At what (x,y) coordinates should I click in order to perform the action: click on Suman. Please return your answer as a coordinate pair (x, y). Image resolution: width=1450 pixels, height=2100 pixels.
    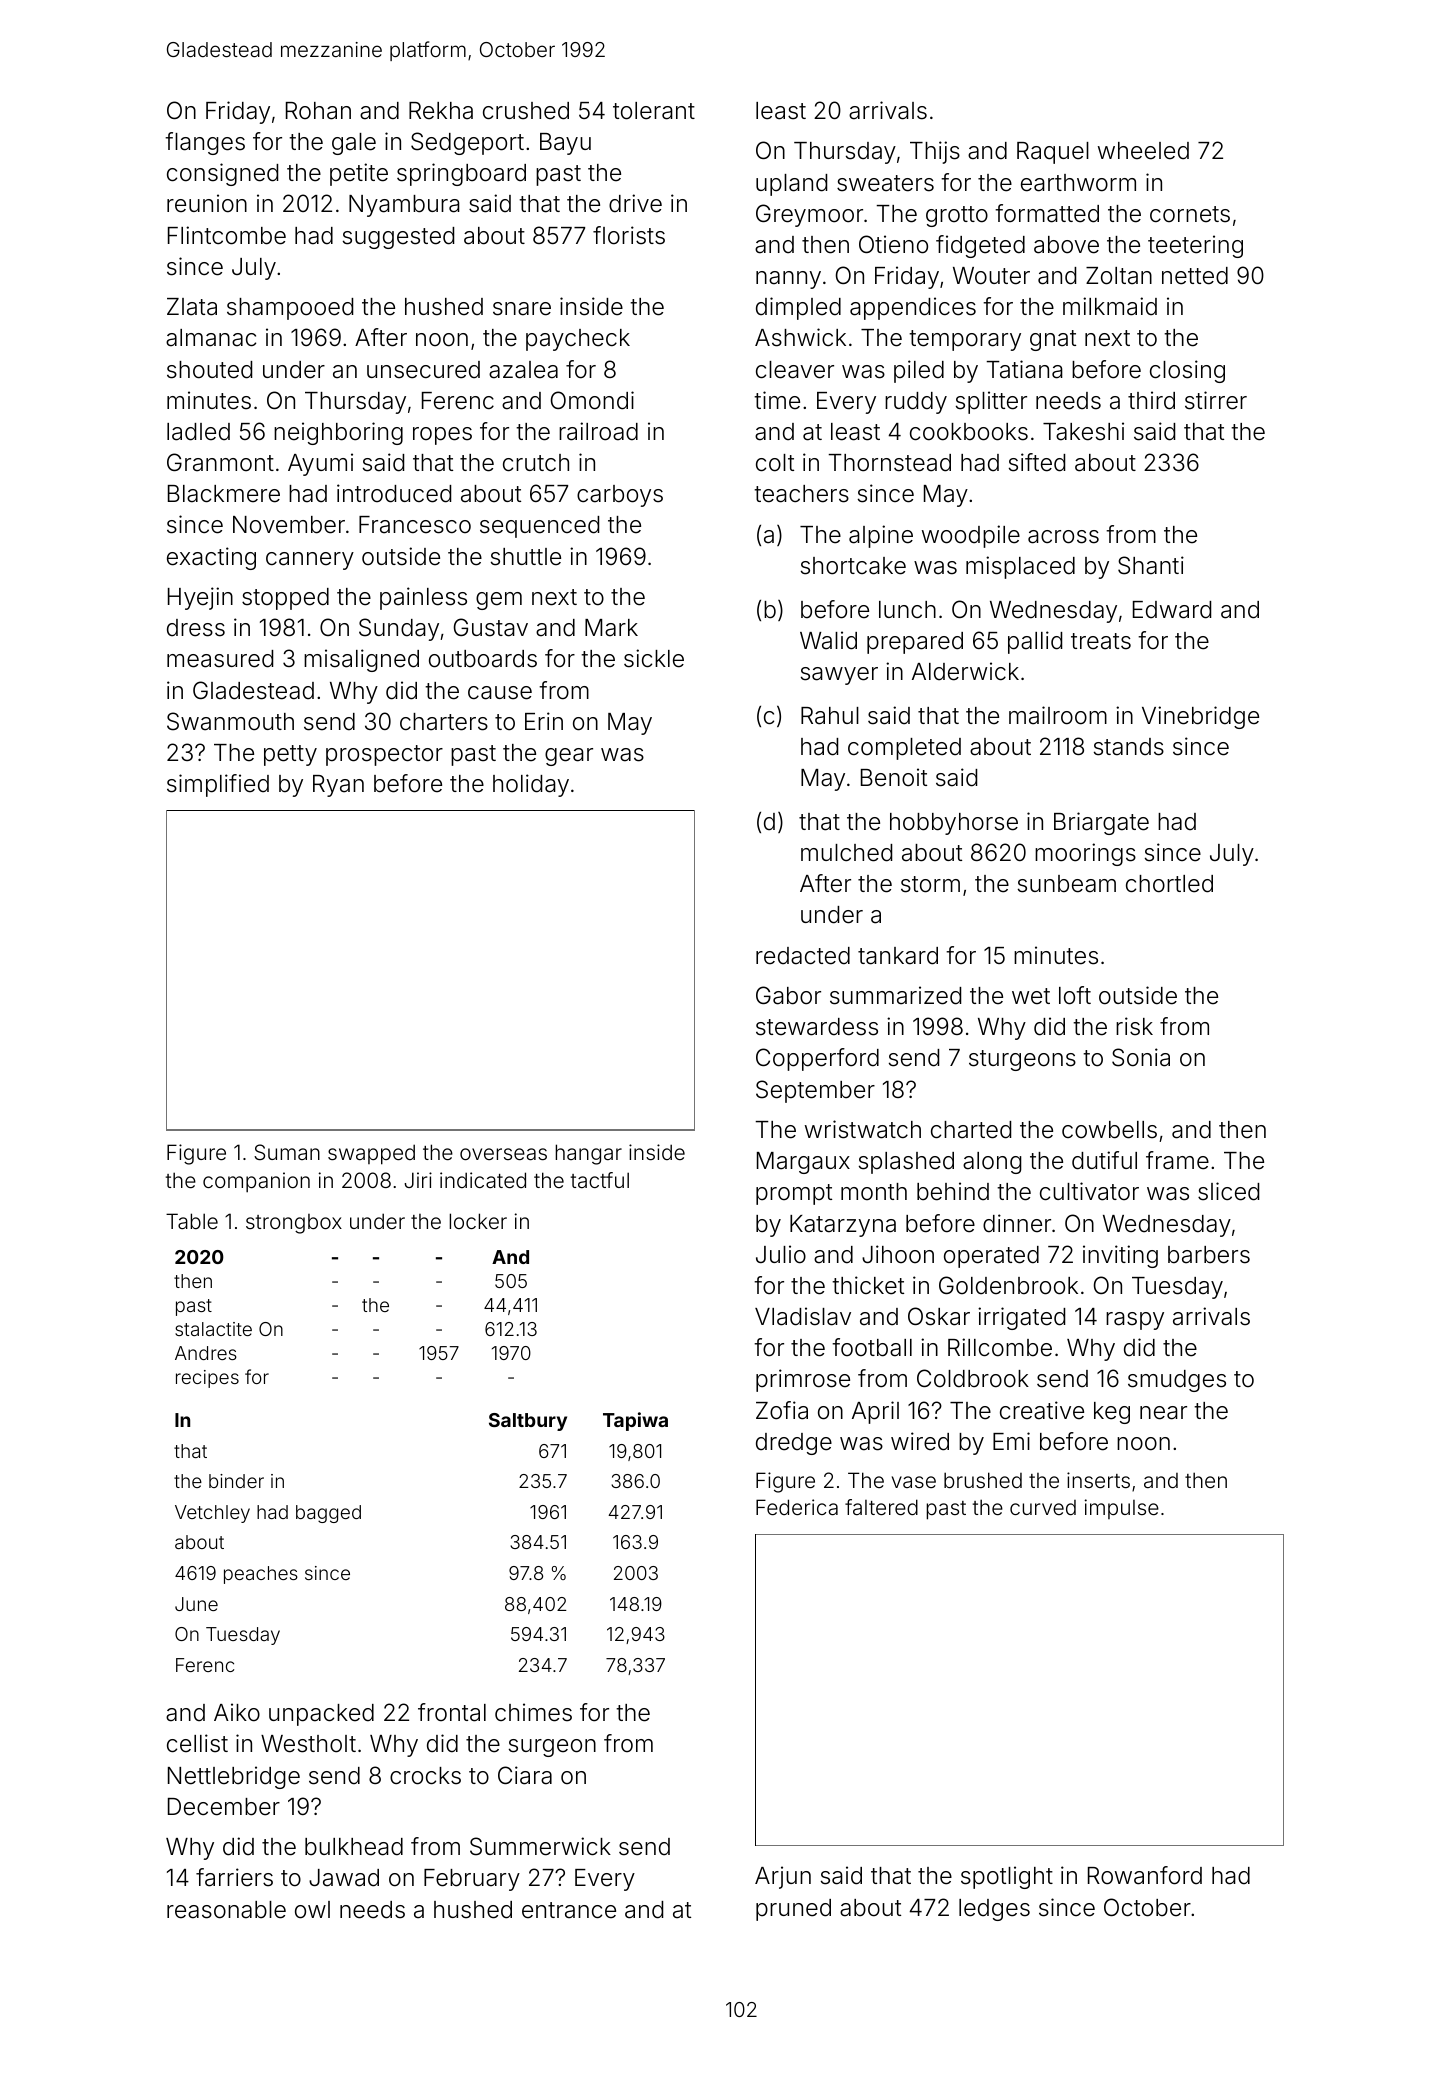
    Looking at the image, I should click on (287, 1152).
